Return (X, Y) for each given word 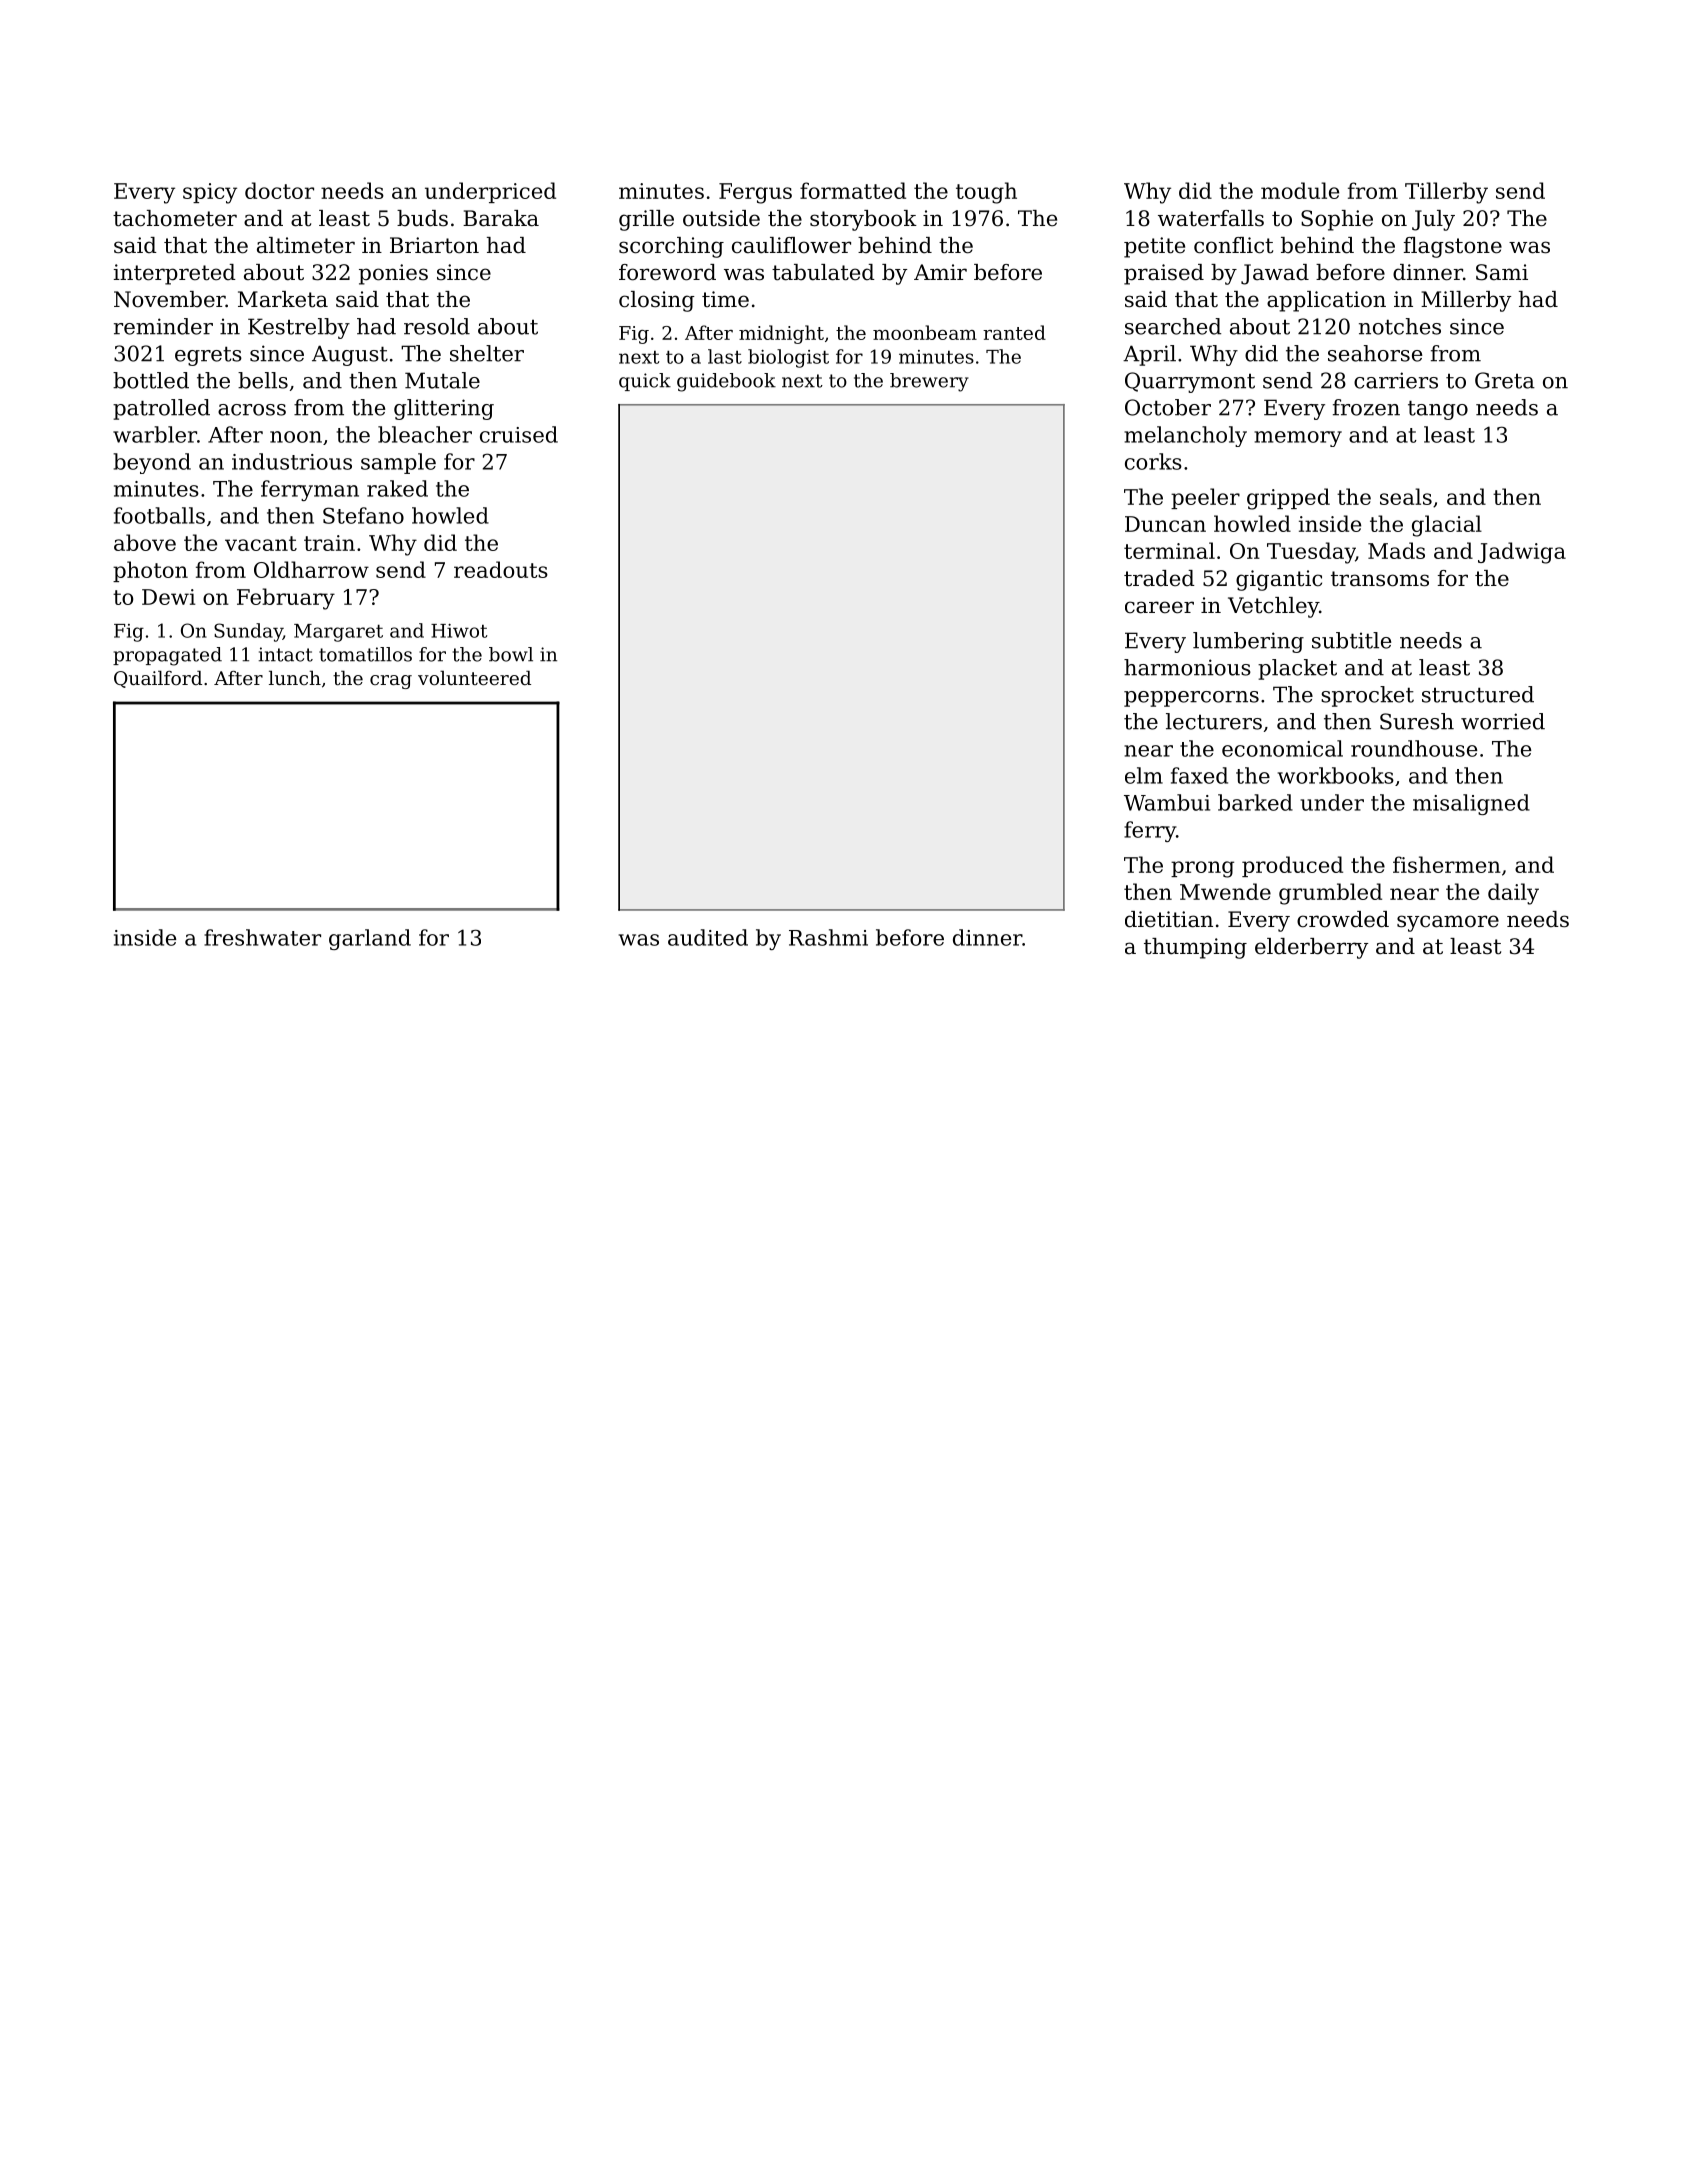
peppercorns (1191, 699)
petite (1154, 247)
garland (370, 939)
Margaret (338, 633)
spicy (210, 193)
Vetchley (1273, 607)
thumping (1195, 948)
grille (646, 220)
